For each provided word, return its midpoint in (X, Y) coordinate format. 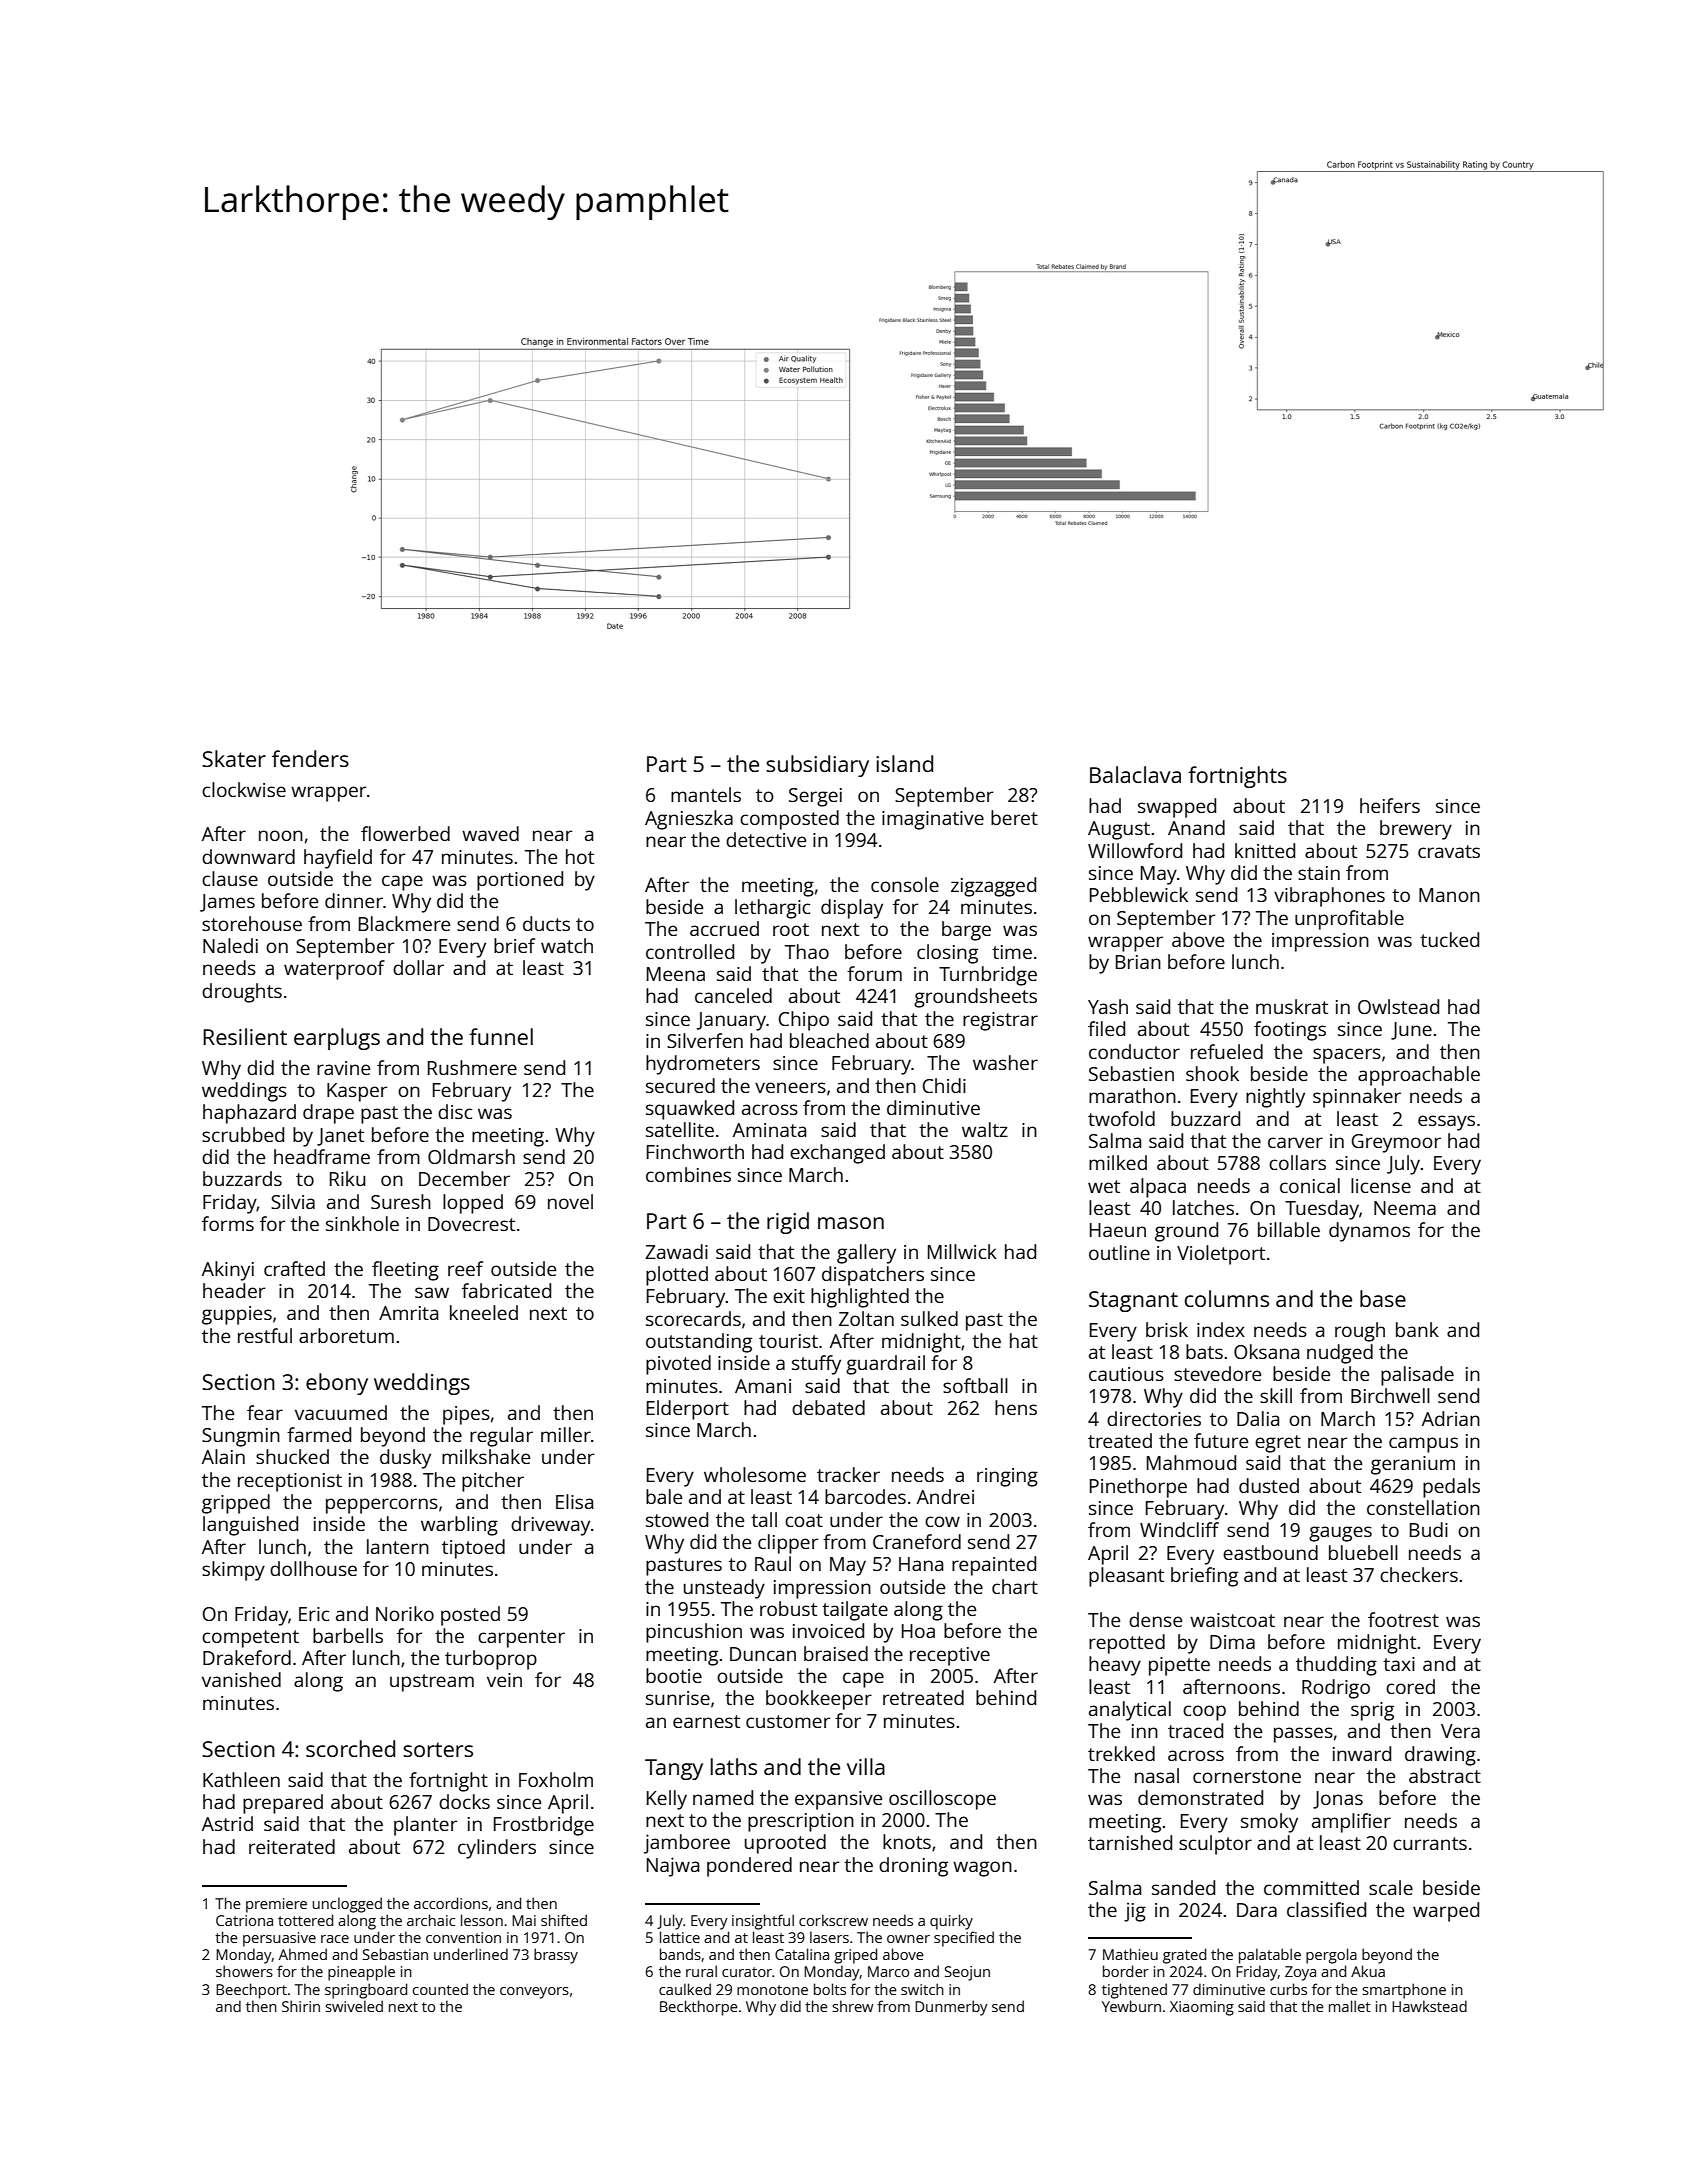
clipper (788, 1544)
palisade (1417, 1376)
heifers (1390, 805)
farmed (319, 1434)
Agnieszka (689, 820)
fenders (310, 758)
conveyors (534, 1993)
